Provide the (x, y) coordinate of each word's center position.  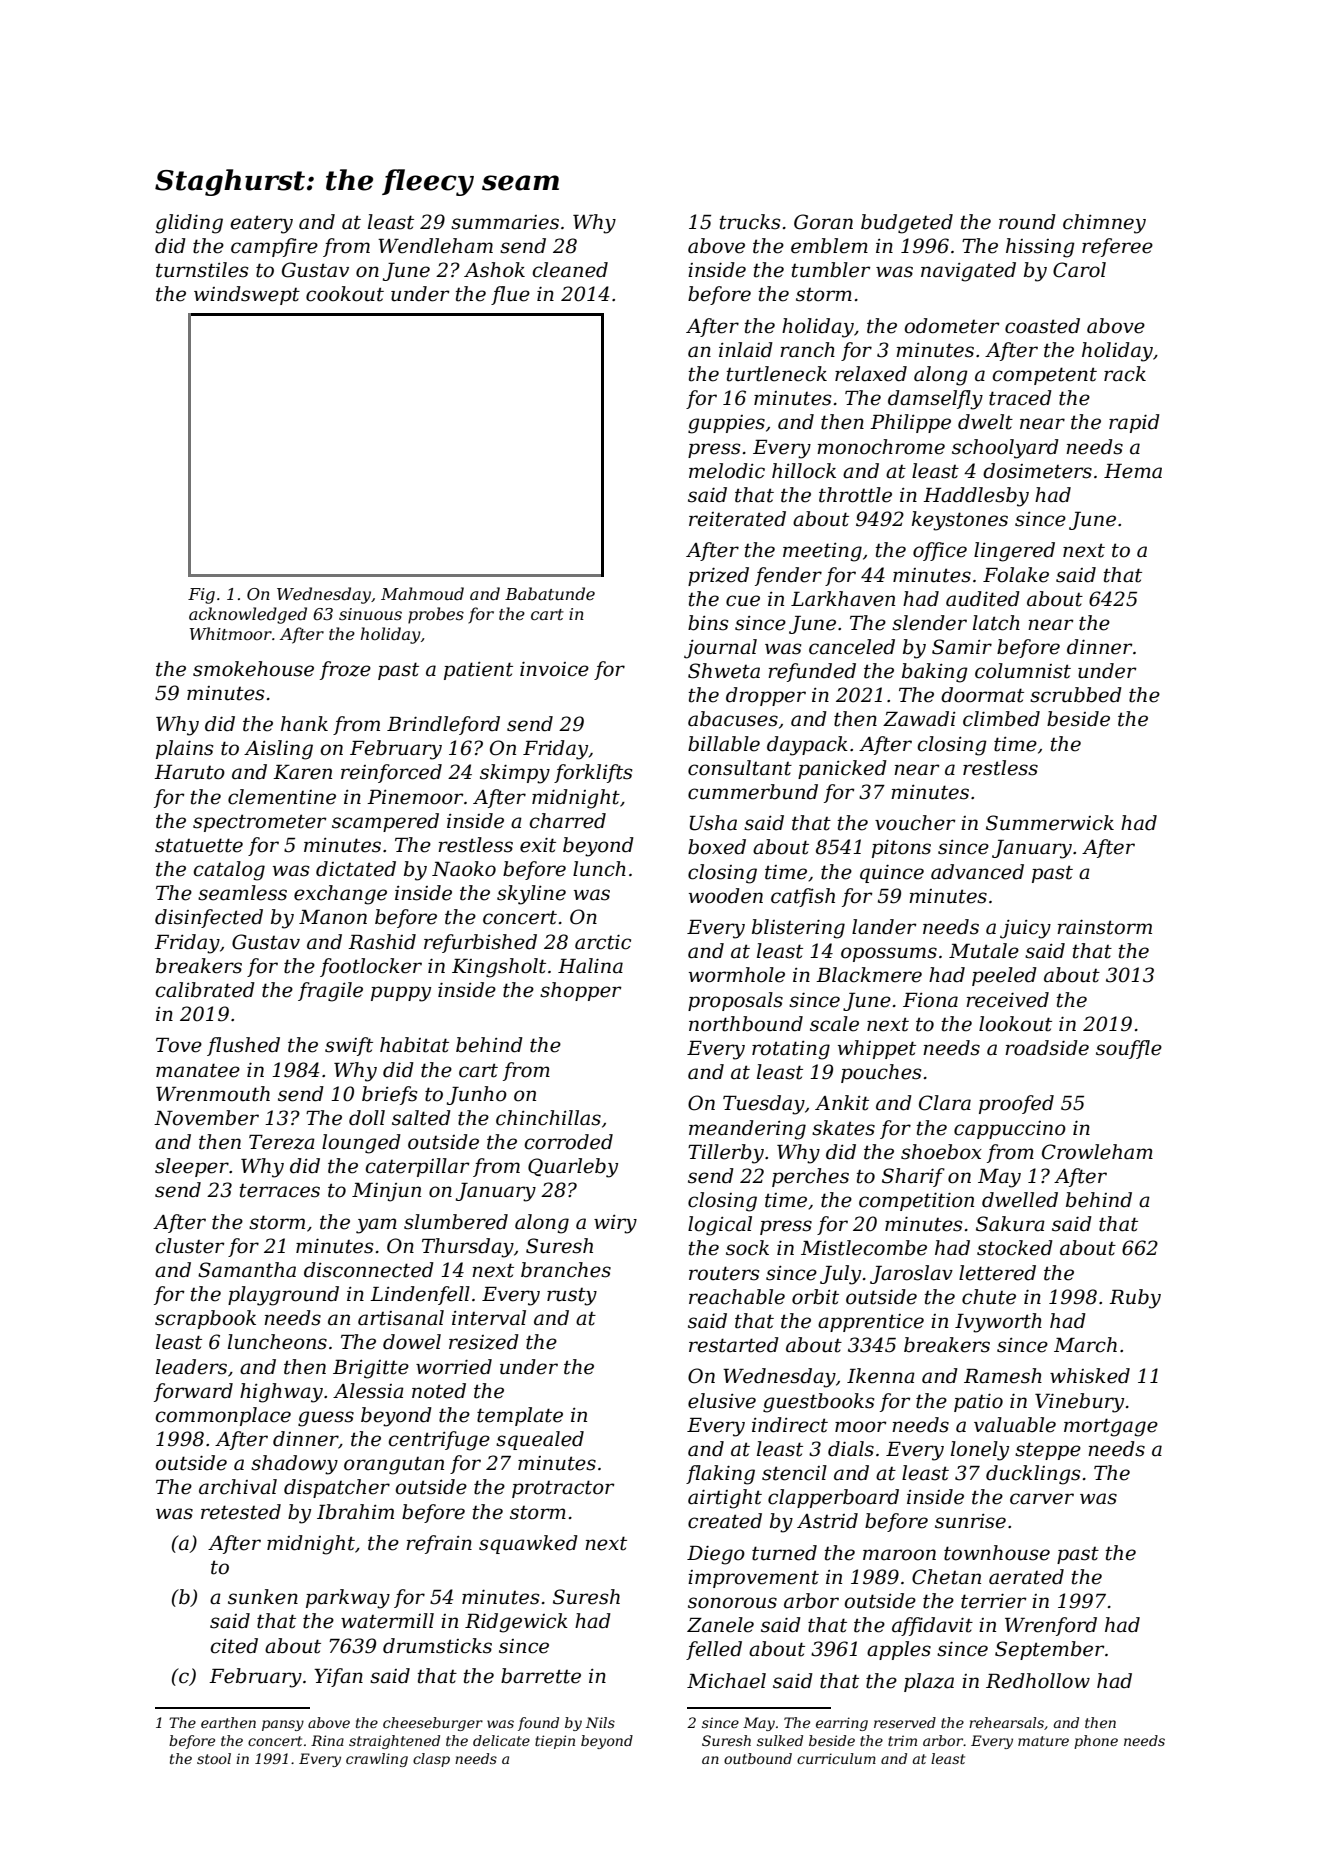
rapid (1134, 423)
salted (421, 1118)
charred (567, 821)
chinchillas (548, 1118)
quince (892, 874)
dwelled (1020, 1200)
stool (214, 1758)
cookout (345, 294)
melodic (727, 471)
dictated (356, 869)
